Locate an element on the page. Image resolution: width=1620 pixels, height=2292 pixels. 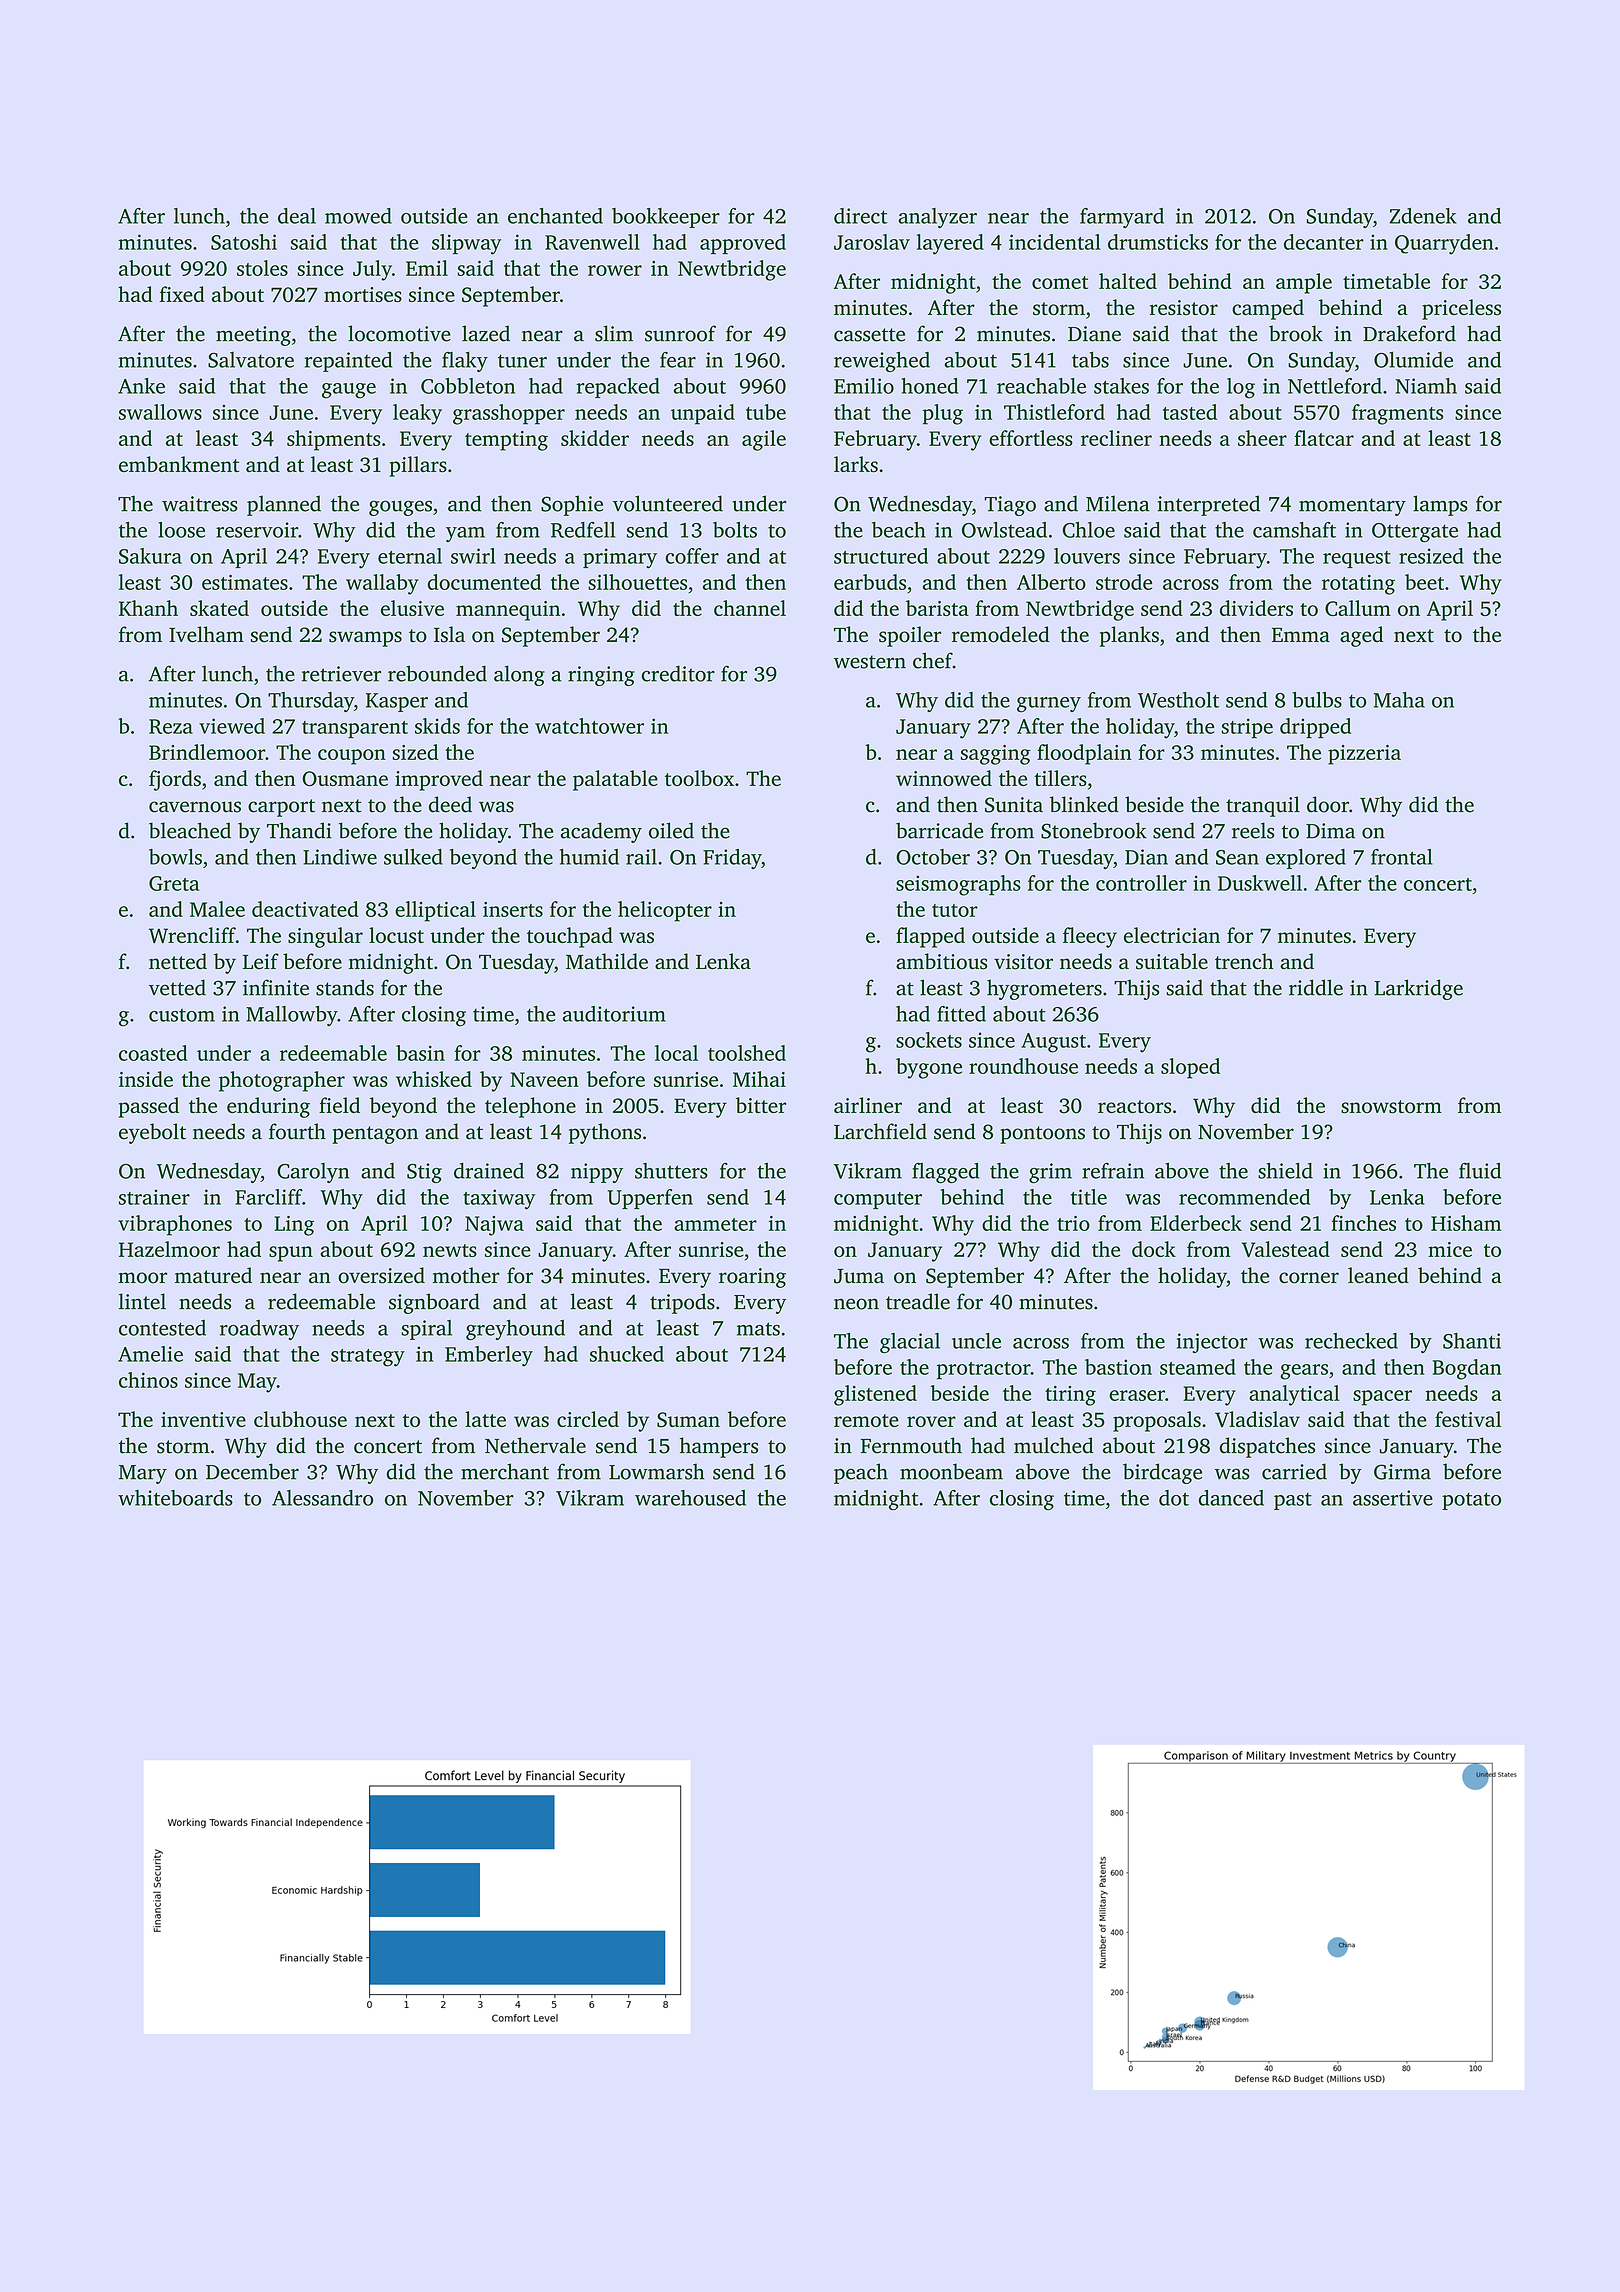
inventive is located at coordinates (203, 1419).
